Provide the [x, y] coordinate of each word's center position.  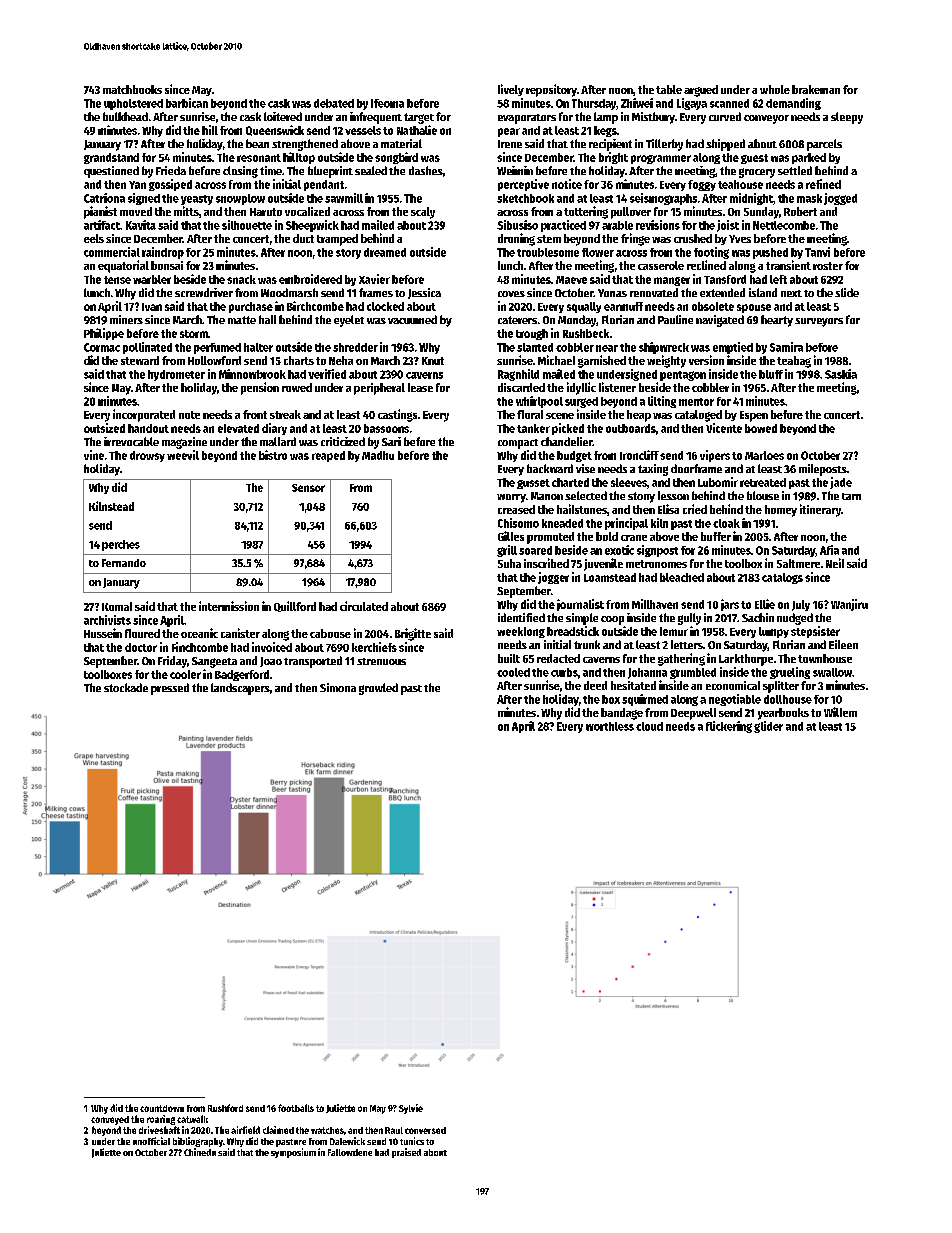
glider [768, 727]
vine [94, 455]
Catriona [104, 198]
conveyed [110, 1120]
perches [121, 545]
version [706, 360]
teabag [794, 362]
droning [516, 239]
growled [378, 689]
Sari [391, 441]
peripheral [379, 389]
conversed [425, 1130]
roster [828, 266]
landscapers [240, 689]
